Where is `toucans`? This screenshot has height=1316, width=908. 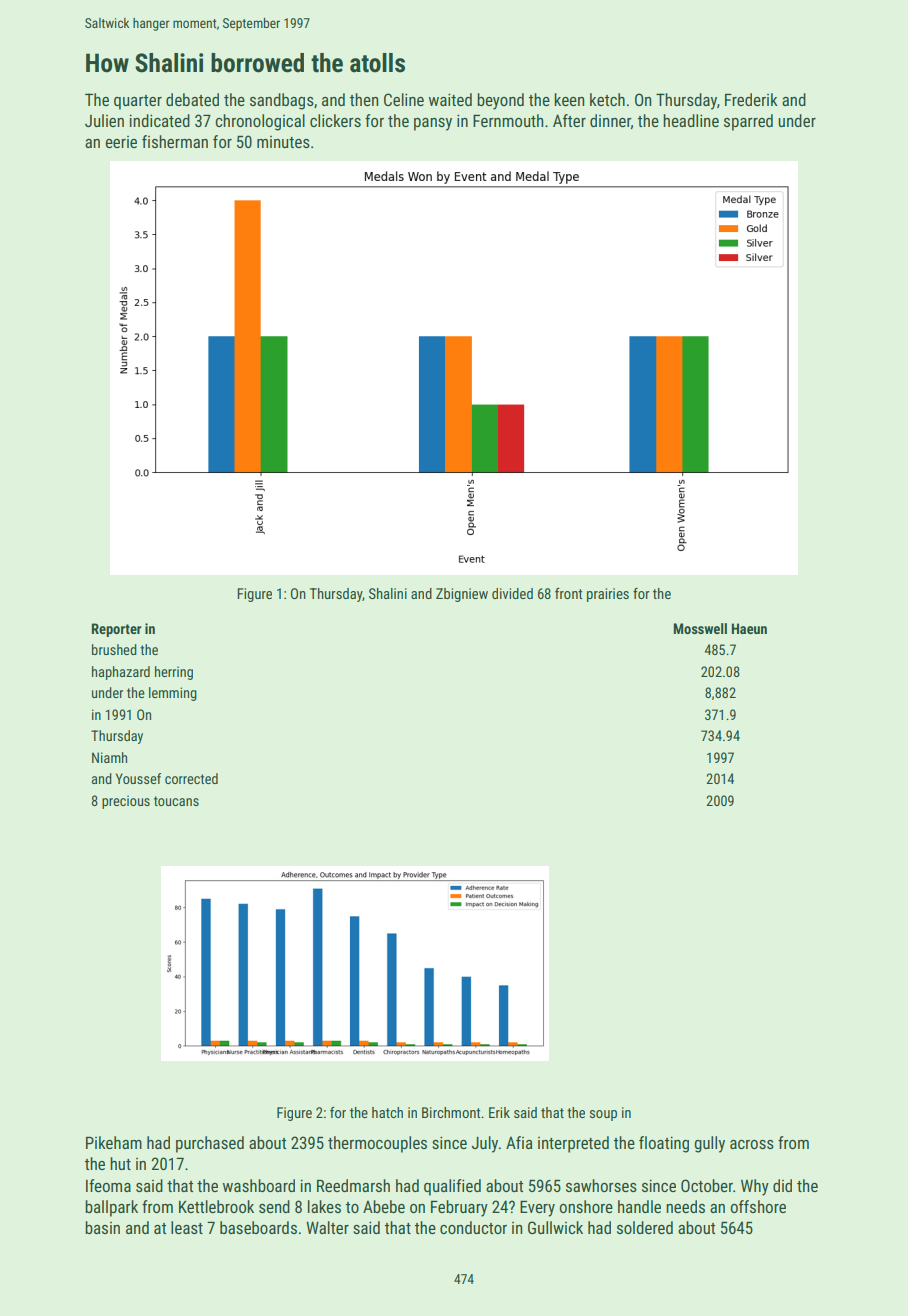 toucans is located at coordinates (176, 801).
